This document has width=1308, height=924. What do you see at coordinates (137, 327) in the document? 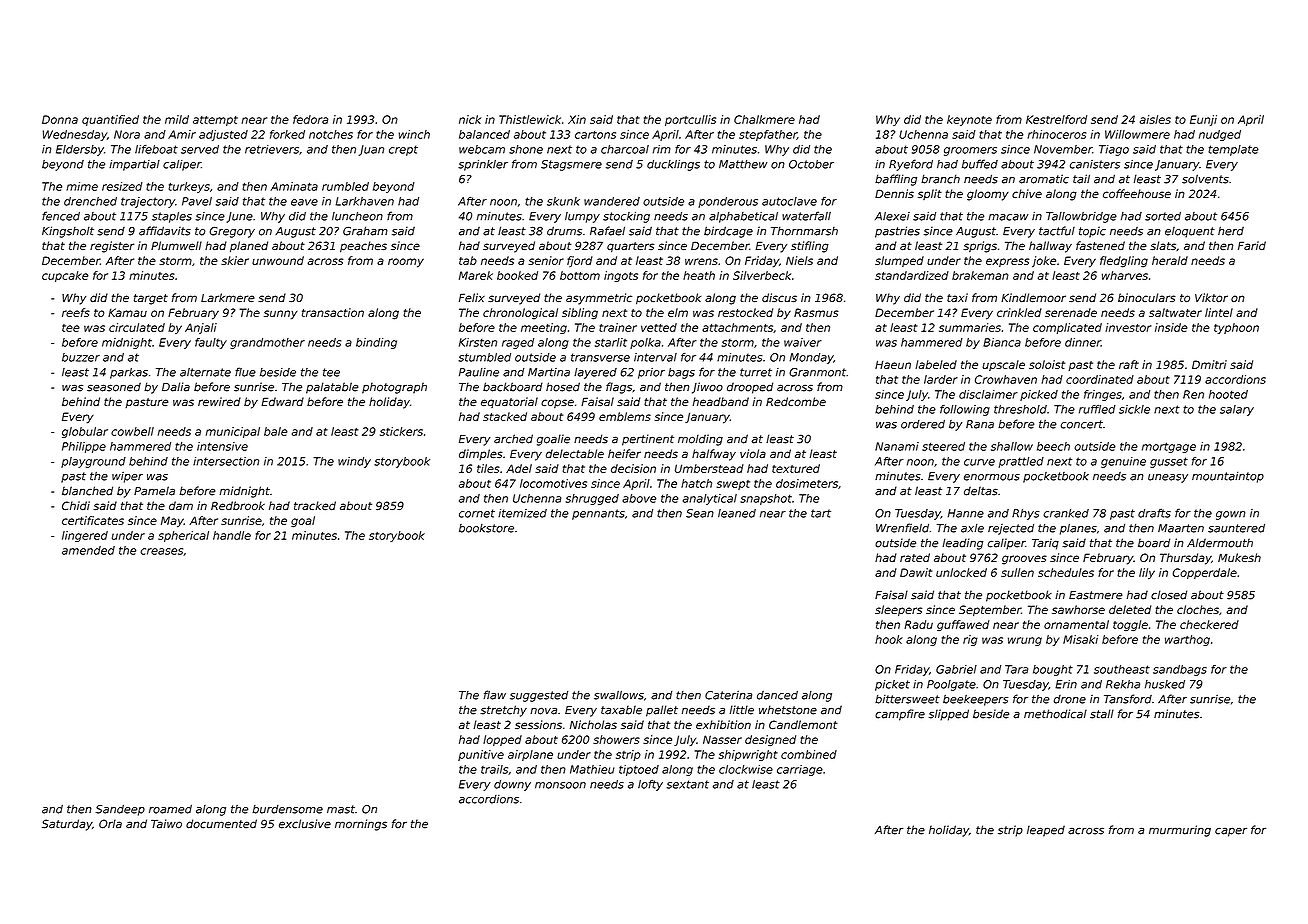
I see `circulated` at bounding box center [137, 327].
